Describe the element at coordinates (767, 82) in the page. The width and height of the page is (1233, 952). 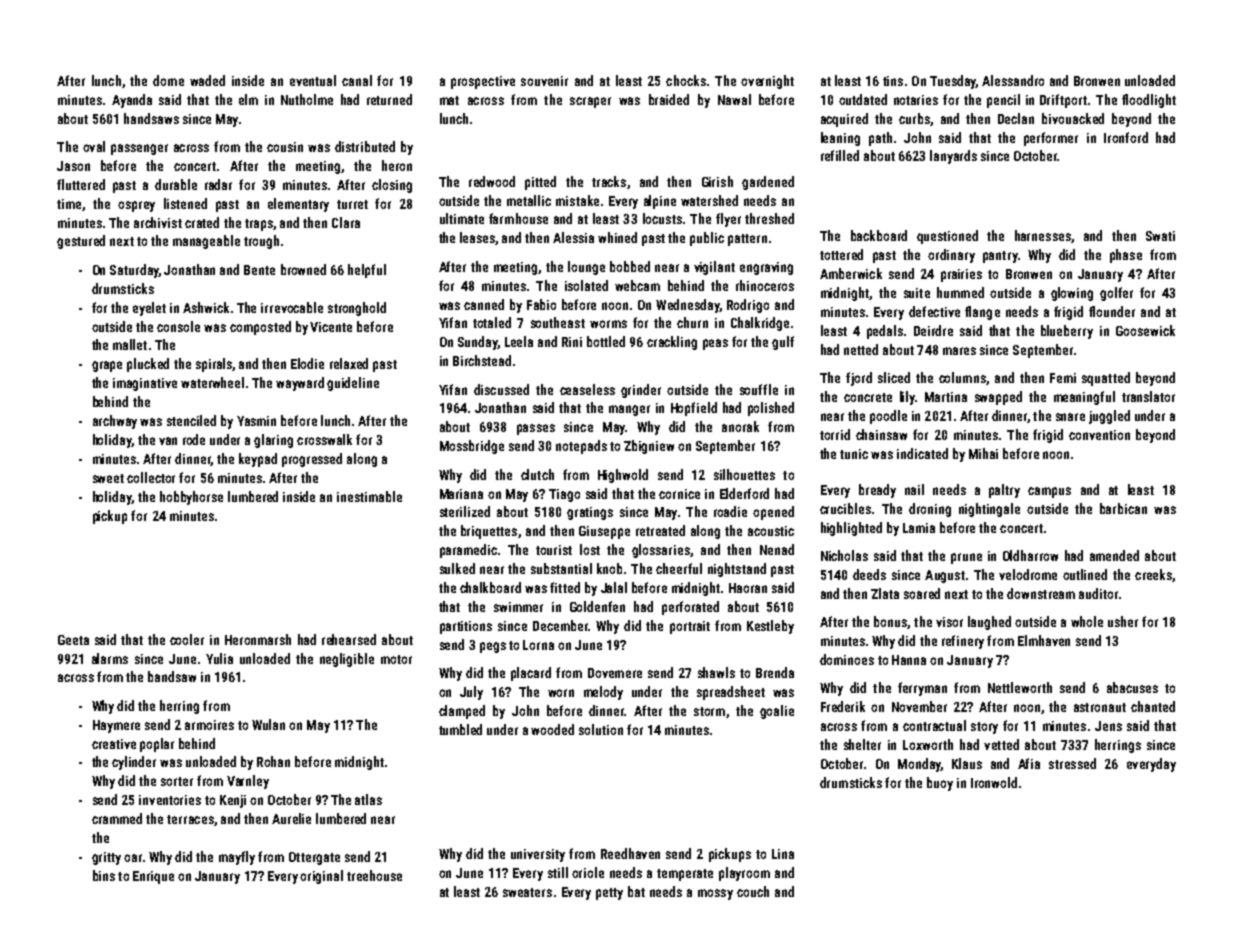
I see `overnight` at that location.
